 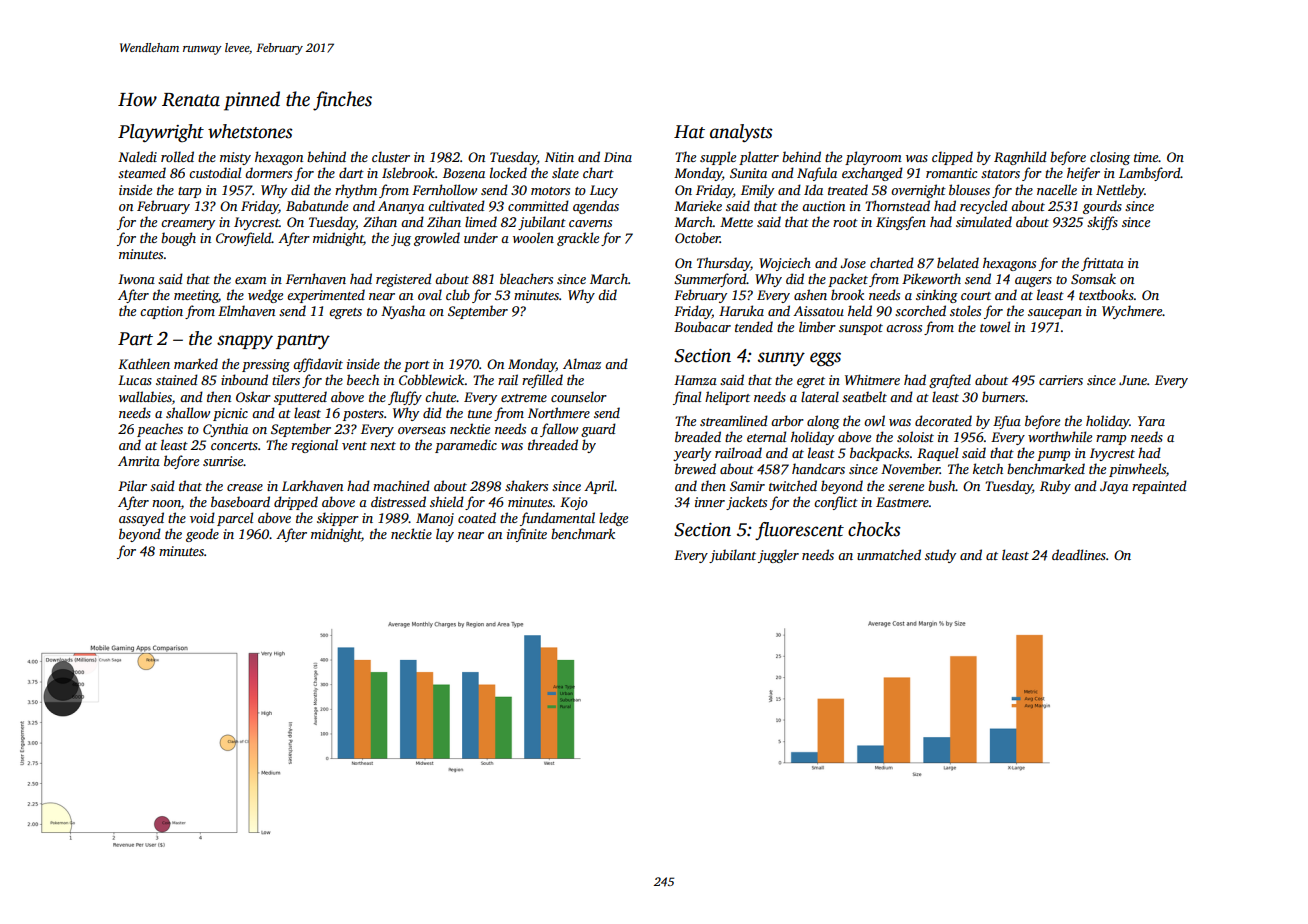 What do you see at coordinates (188, 225) in the page?
I see `creamery` at bounding box center [188, 225].
